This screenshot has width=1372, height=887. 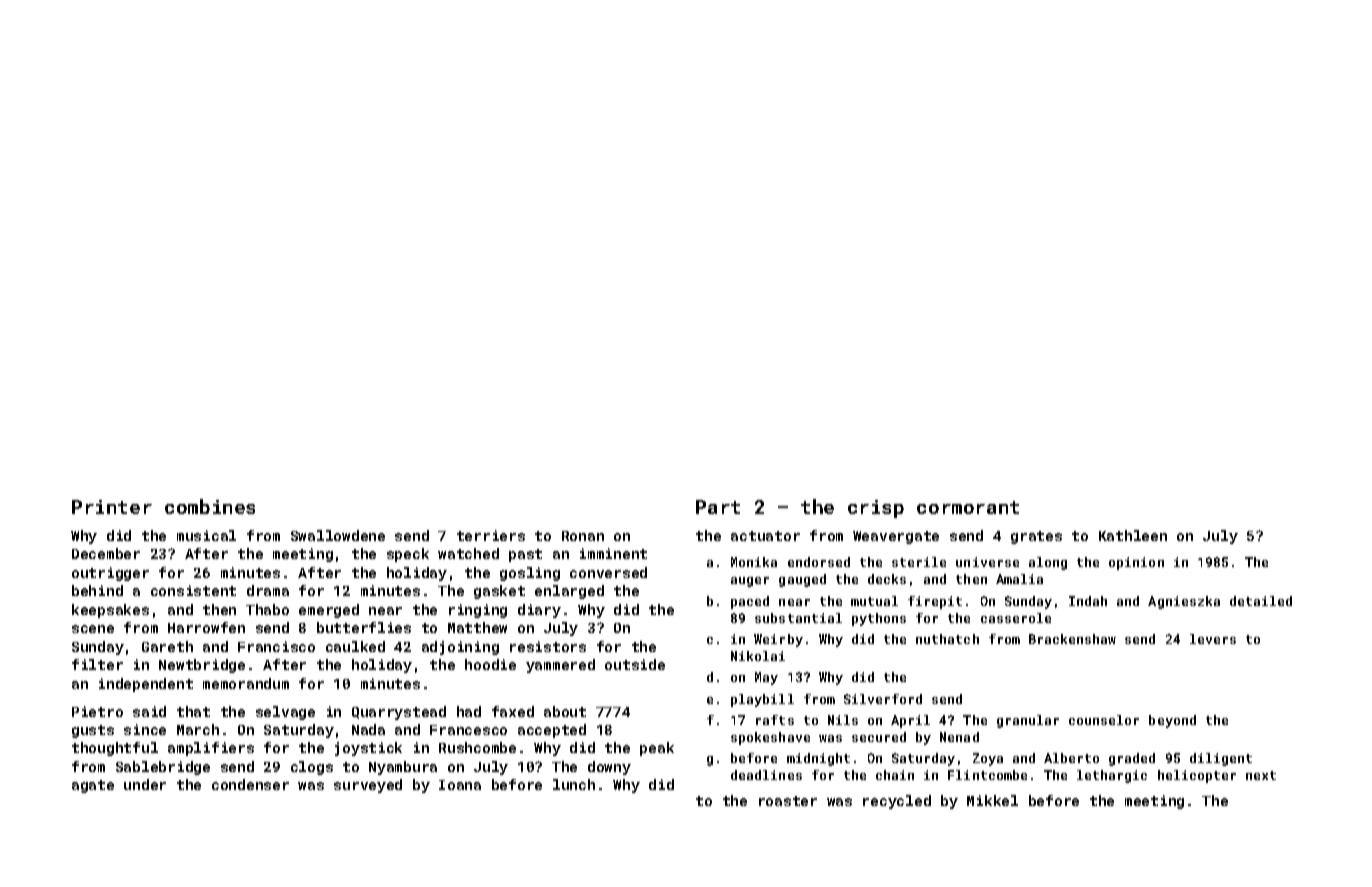 I want to click on combines, so click(x=210, y=506).
